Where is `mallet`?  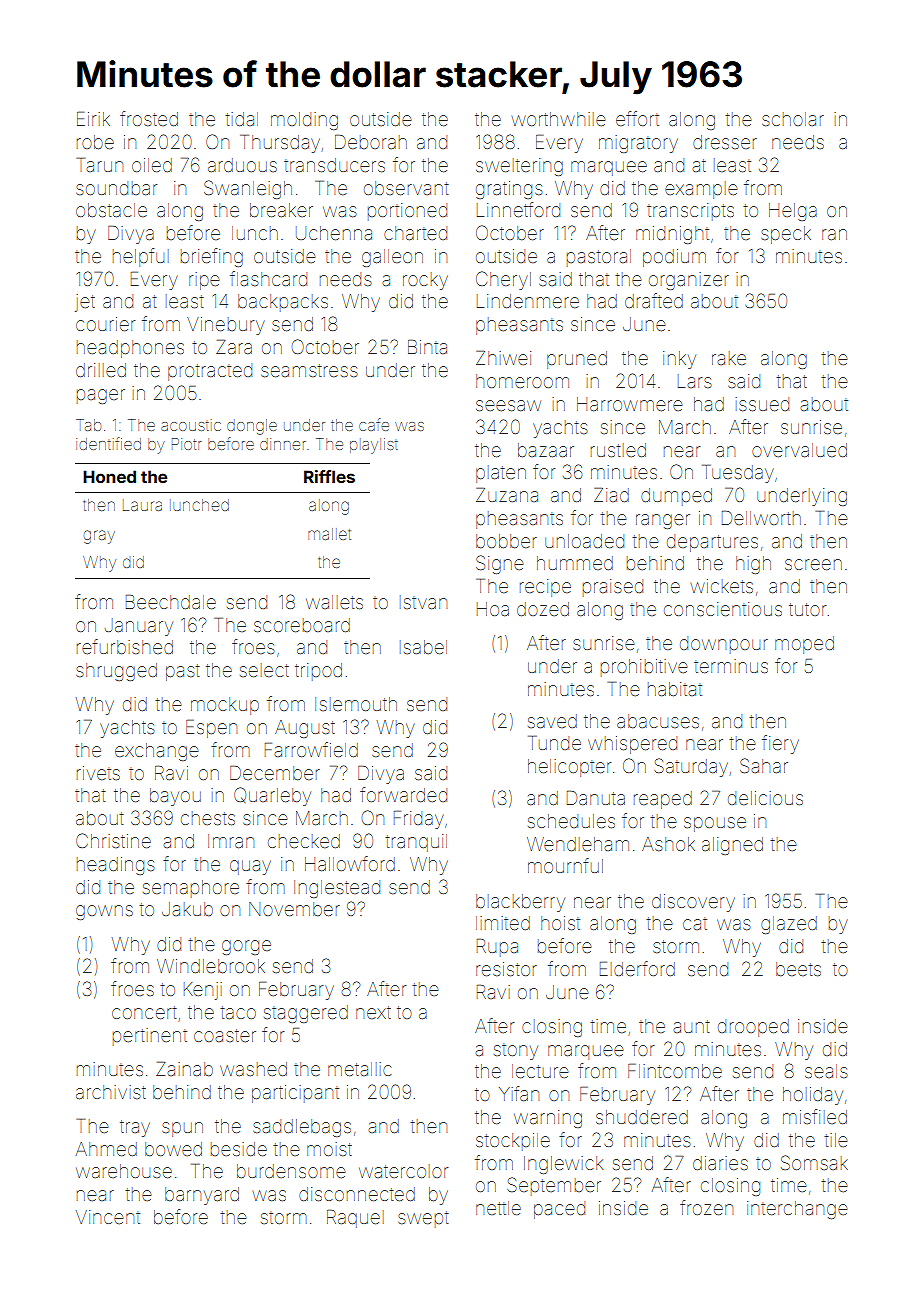
mallet is located at coordinates (329, 534).
